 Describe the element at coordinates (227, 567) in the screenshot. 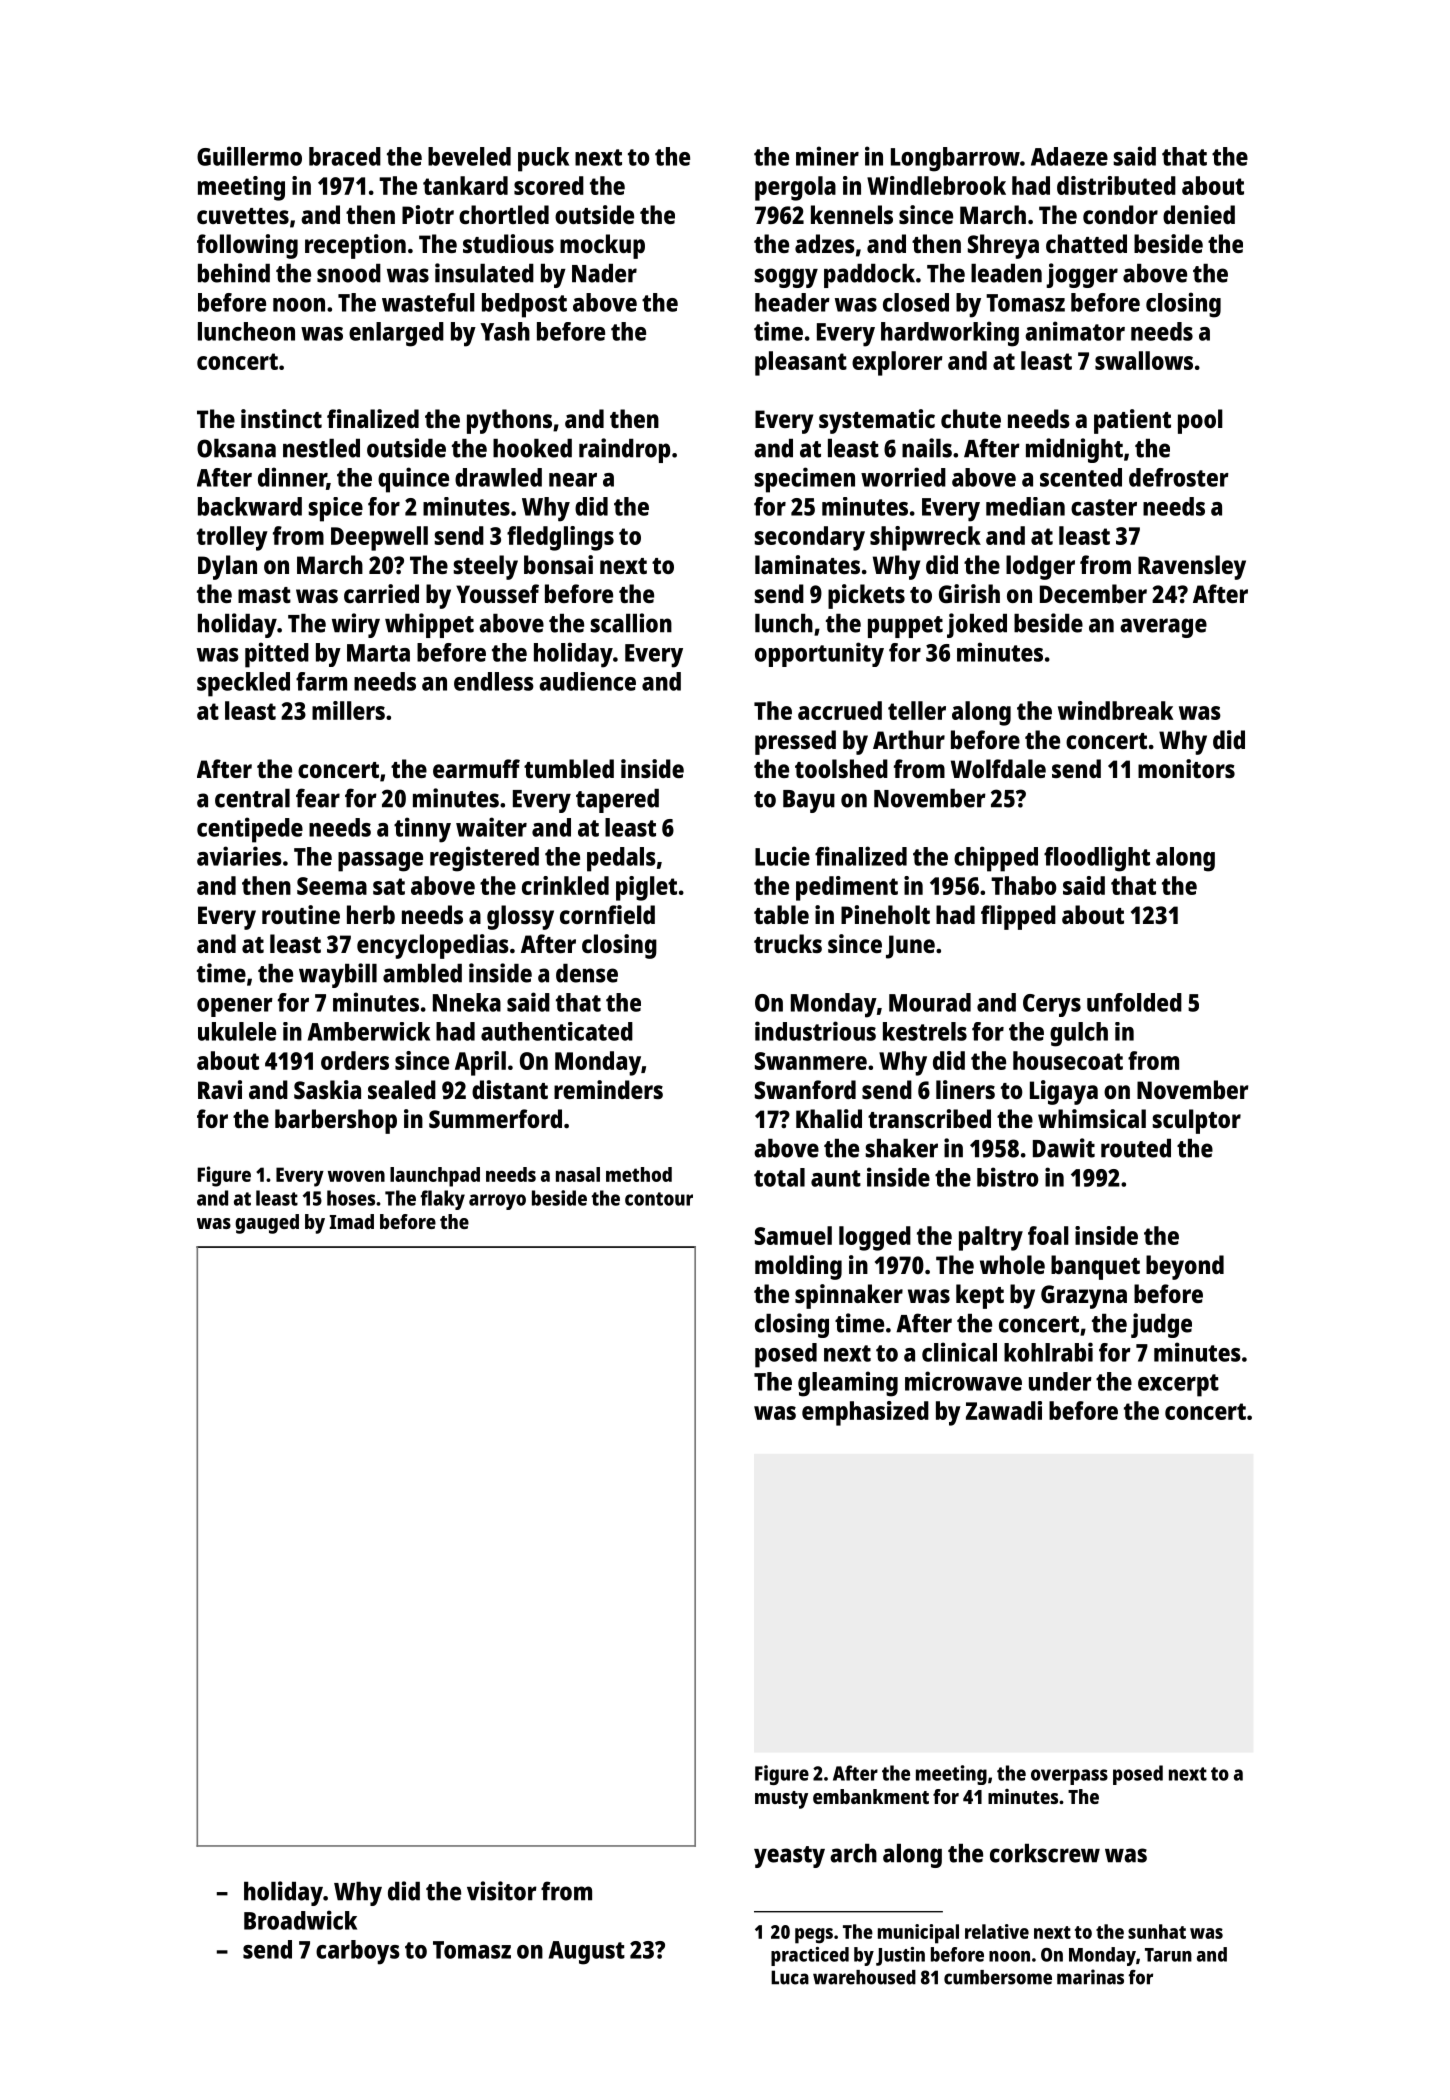

I see `Dylan` at that location.
